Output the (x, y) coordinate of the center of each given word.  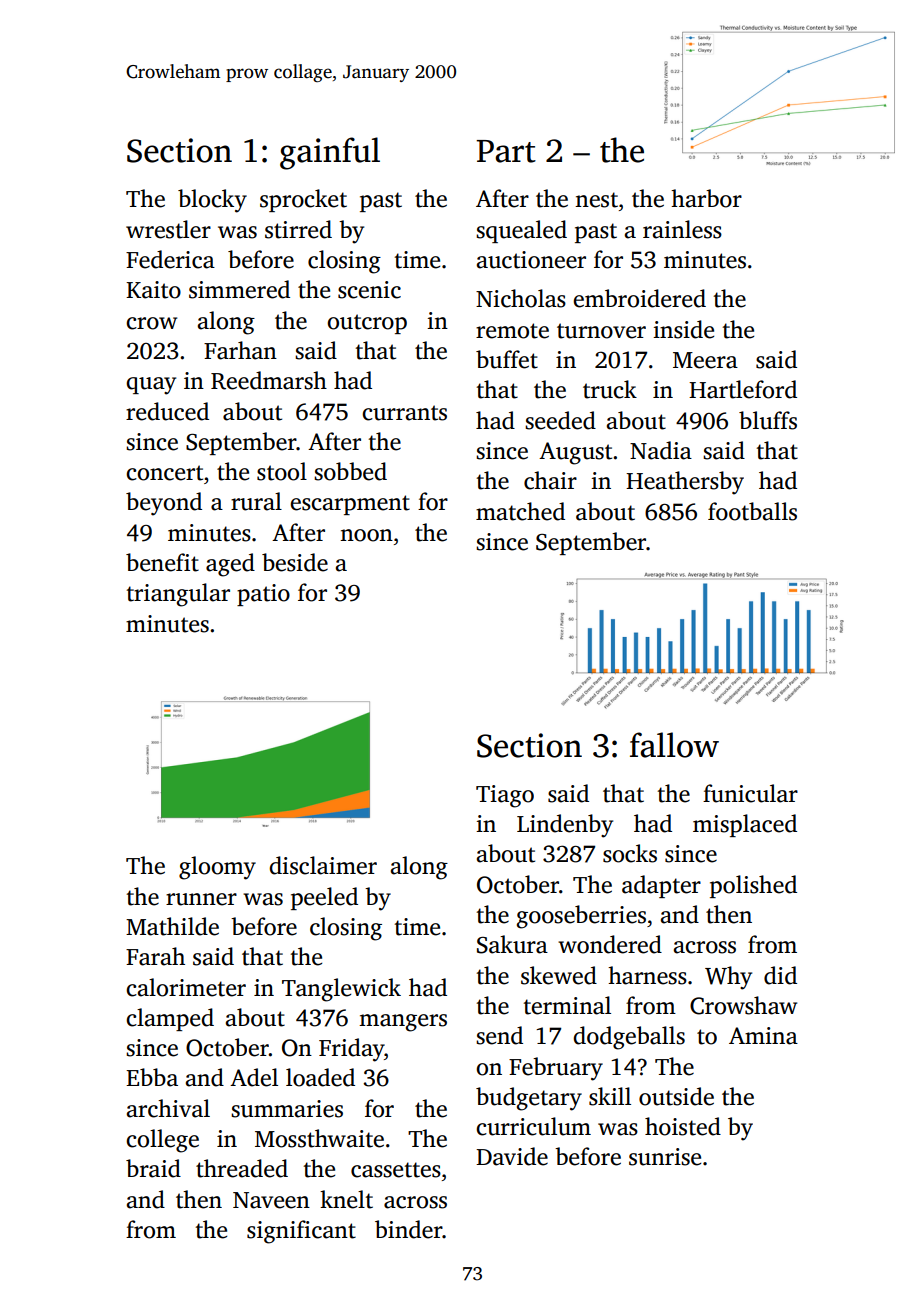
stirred (298, 229)
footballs (752, 511)
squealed (521, 231)
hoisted (683, 1126)
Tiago (505, 796)
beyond (164, 504)
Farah (155, 956)
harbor (706, 198)
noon (366, 535)
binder (409, 1229)
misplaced (745, 825)
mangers (403, 1023)
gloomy (217, 868)
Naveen (271, 1200)
